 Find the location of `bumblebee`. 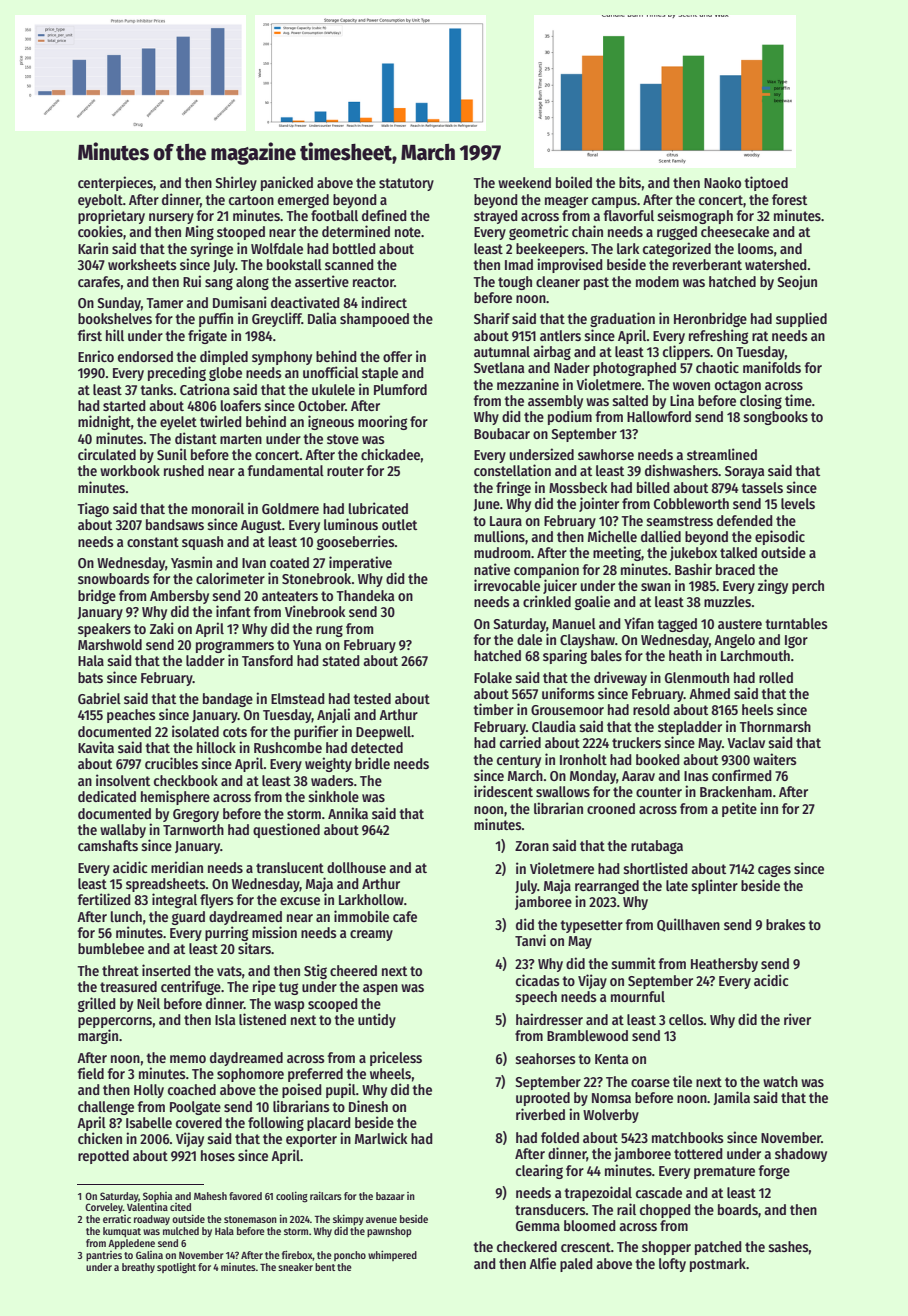

bumblebee is located at coordinates (111, 948).
